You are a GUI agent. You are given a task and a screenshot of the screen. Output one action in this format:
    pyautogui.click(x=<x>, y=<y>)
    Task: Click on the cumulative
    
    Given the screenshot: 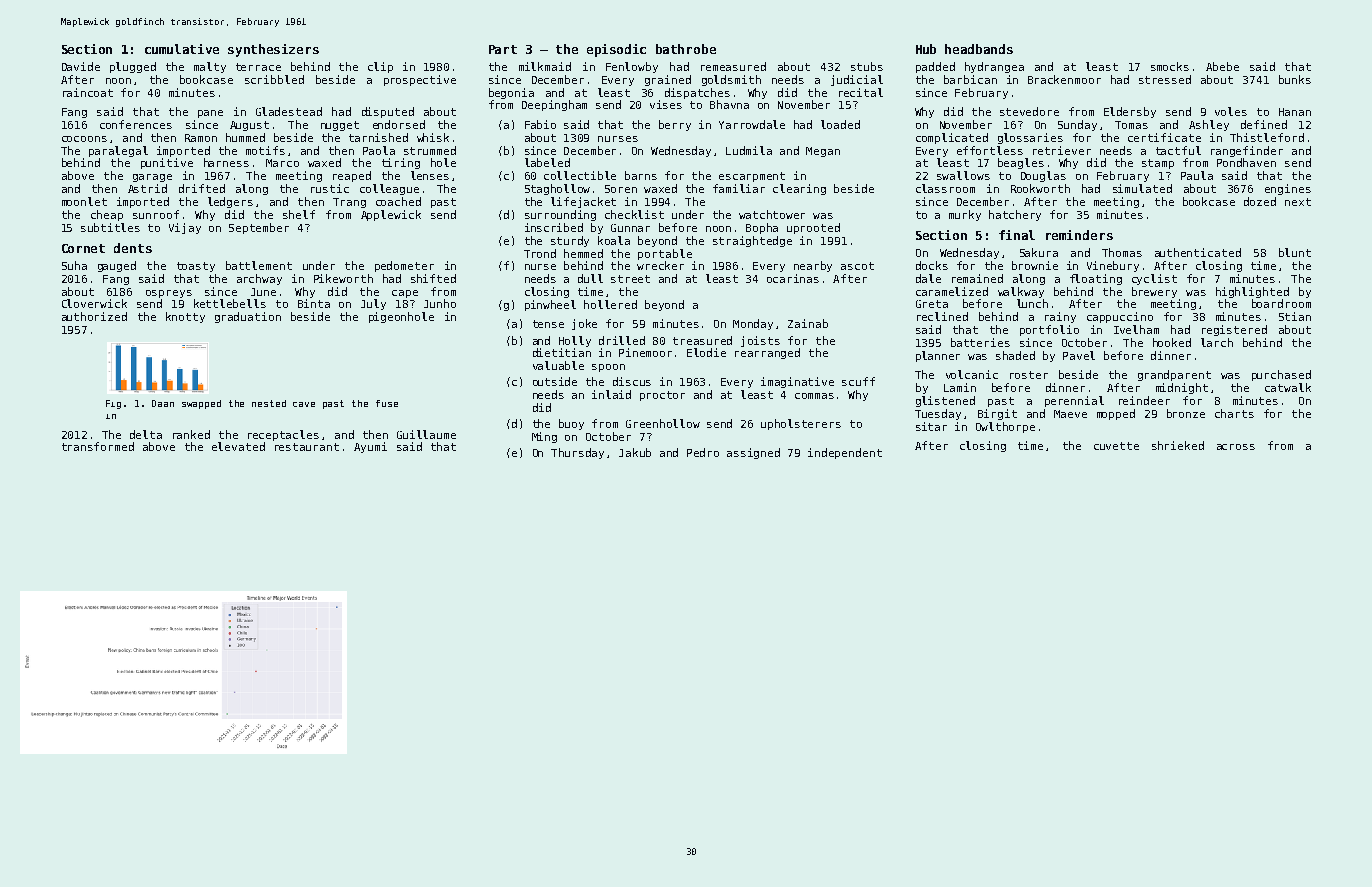 What is the action you would take?
    pyautogui.click(x=182, y=49)
